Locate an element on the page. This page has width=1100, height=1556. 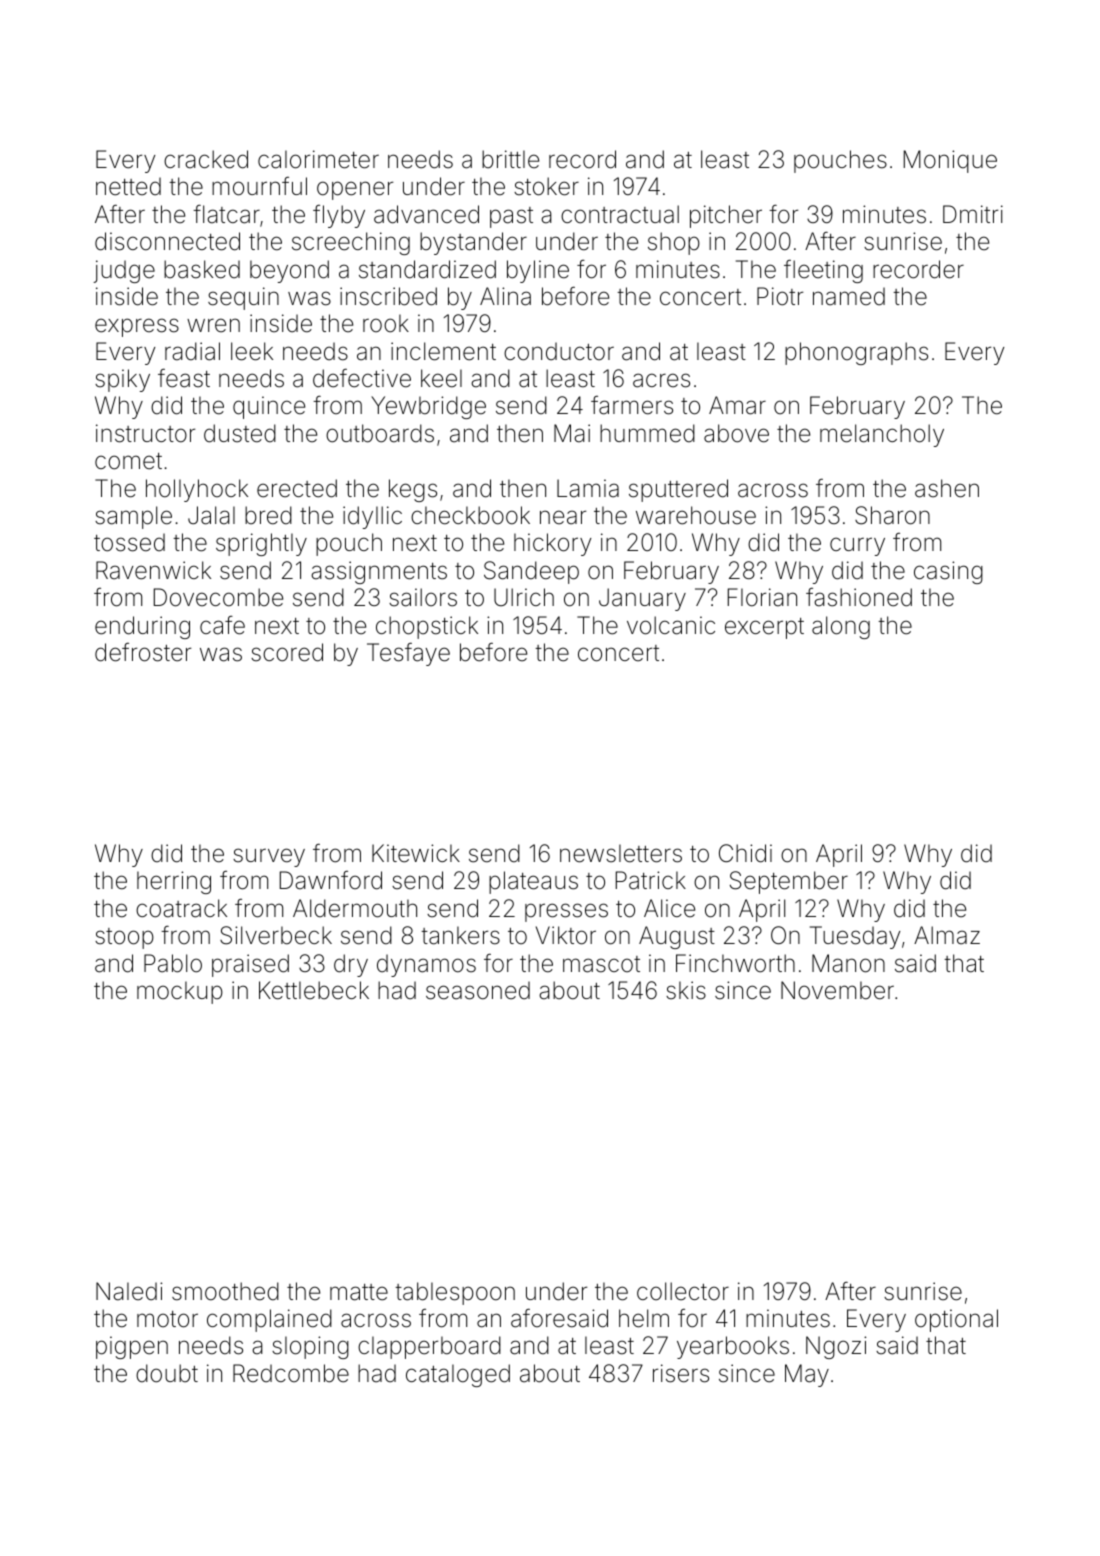
phonographs is located at coordinates (856, 353).
